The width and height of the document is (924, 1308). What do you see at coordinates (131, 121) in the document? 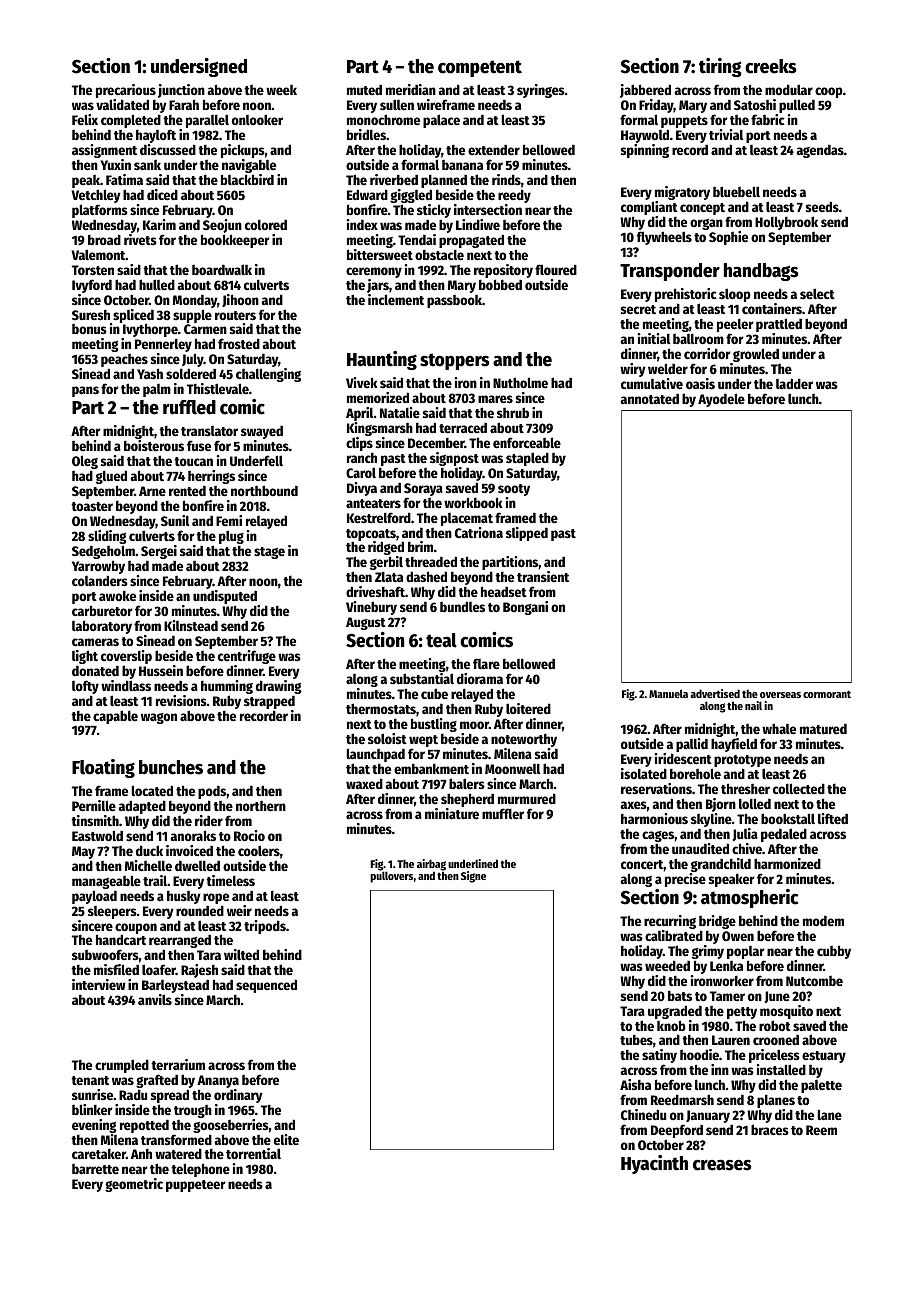
I see `completed` at bounding box center [131, 121].
